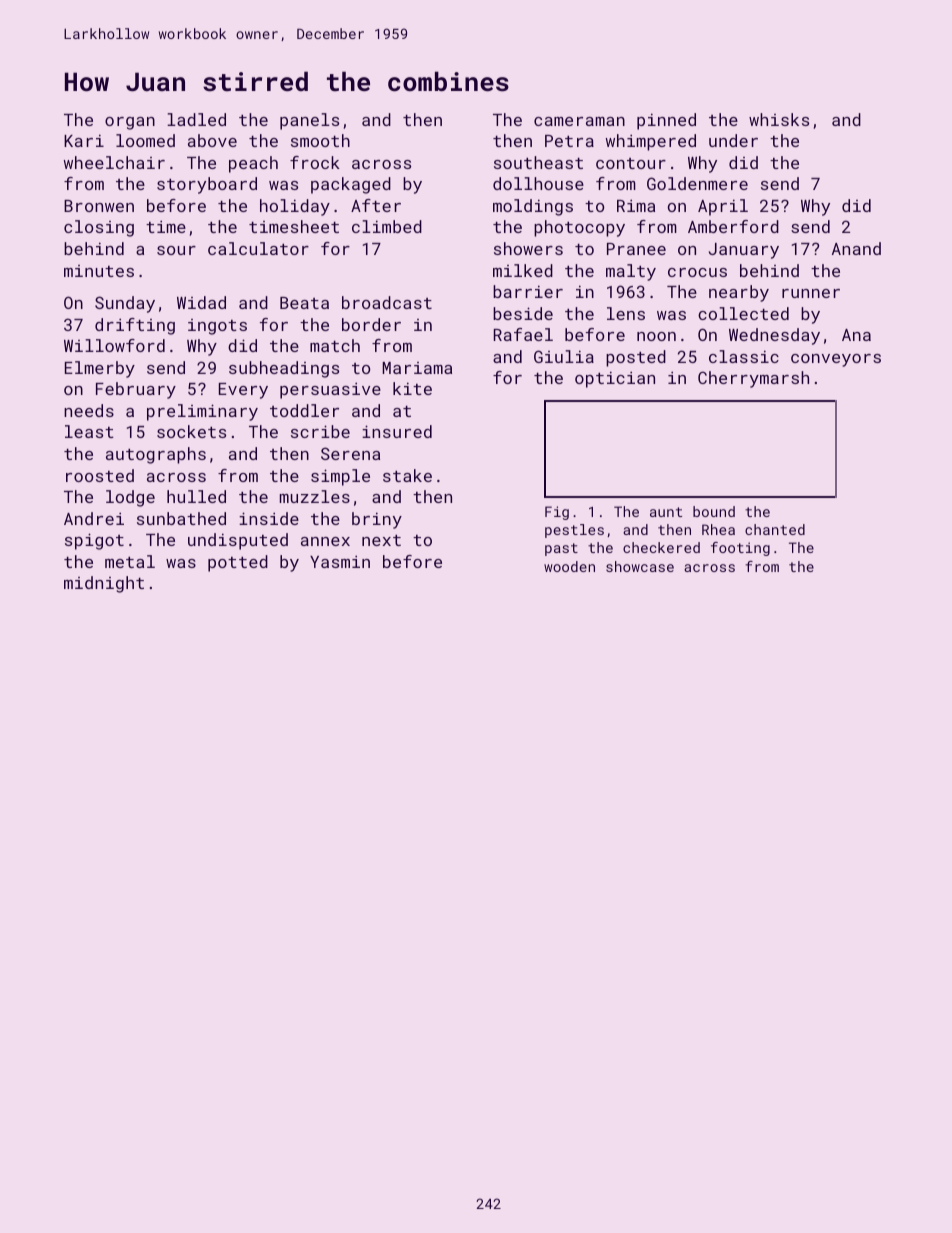  I want to click on checkered, so click(661, 547).
